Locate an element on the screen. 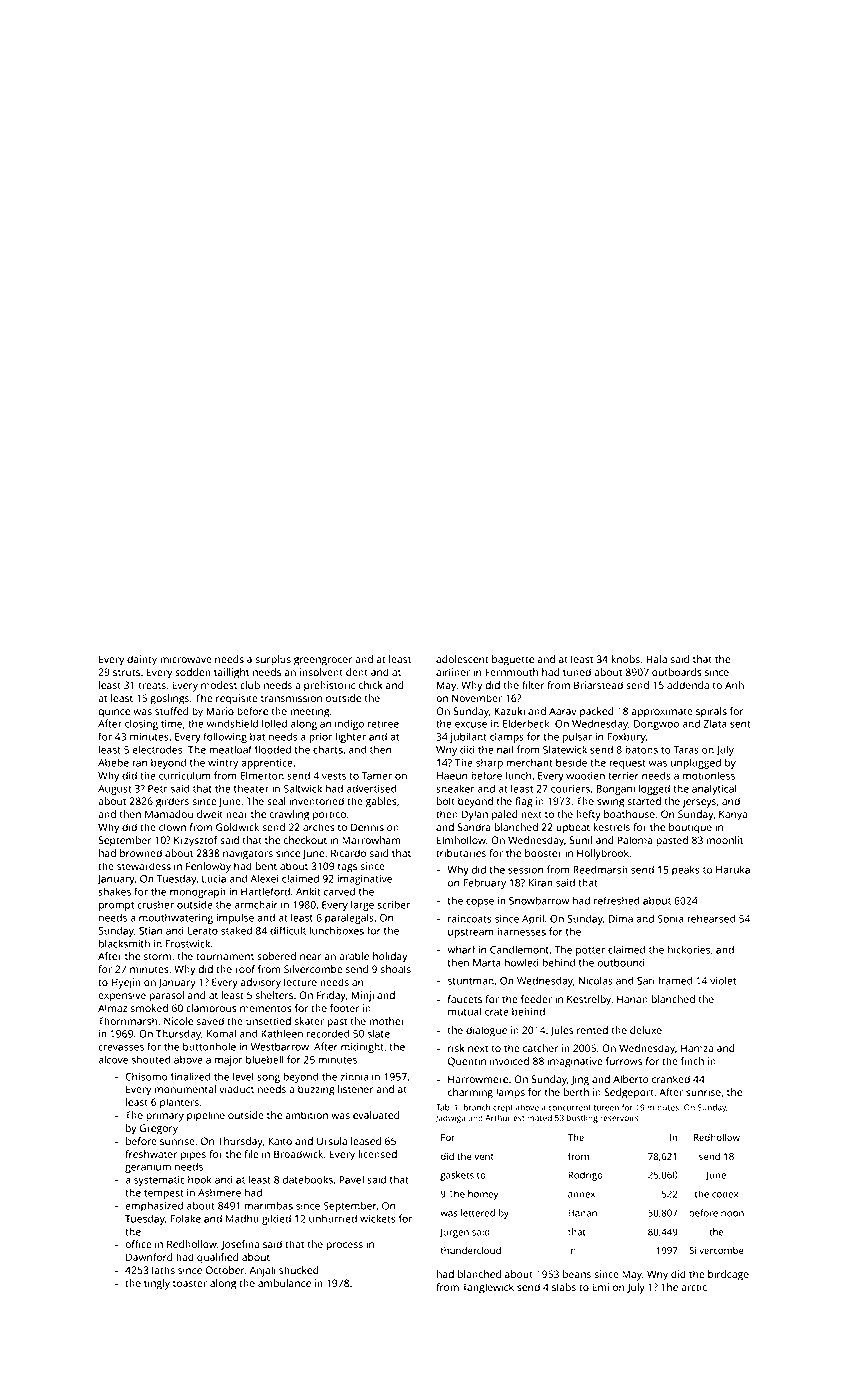 The width and height of the screenshot is (849, 1400). large is located at coordinates (362, 905).
